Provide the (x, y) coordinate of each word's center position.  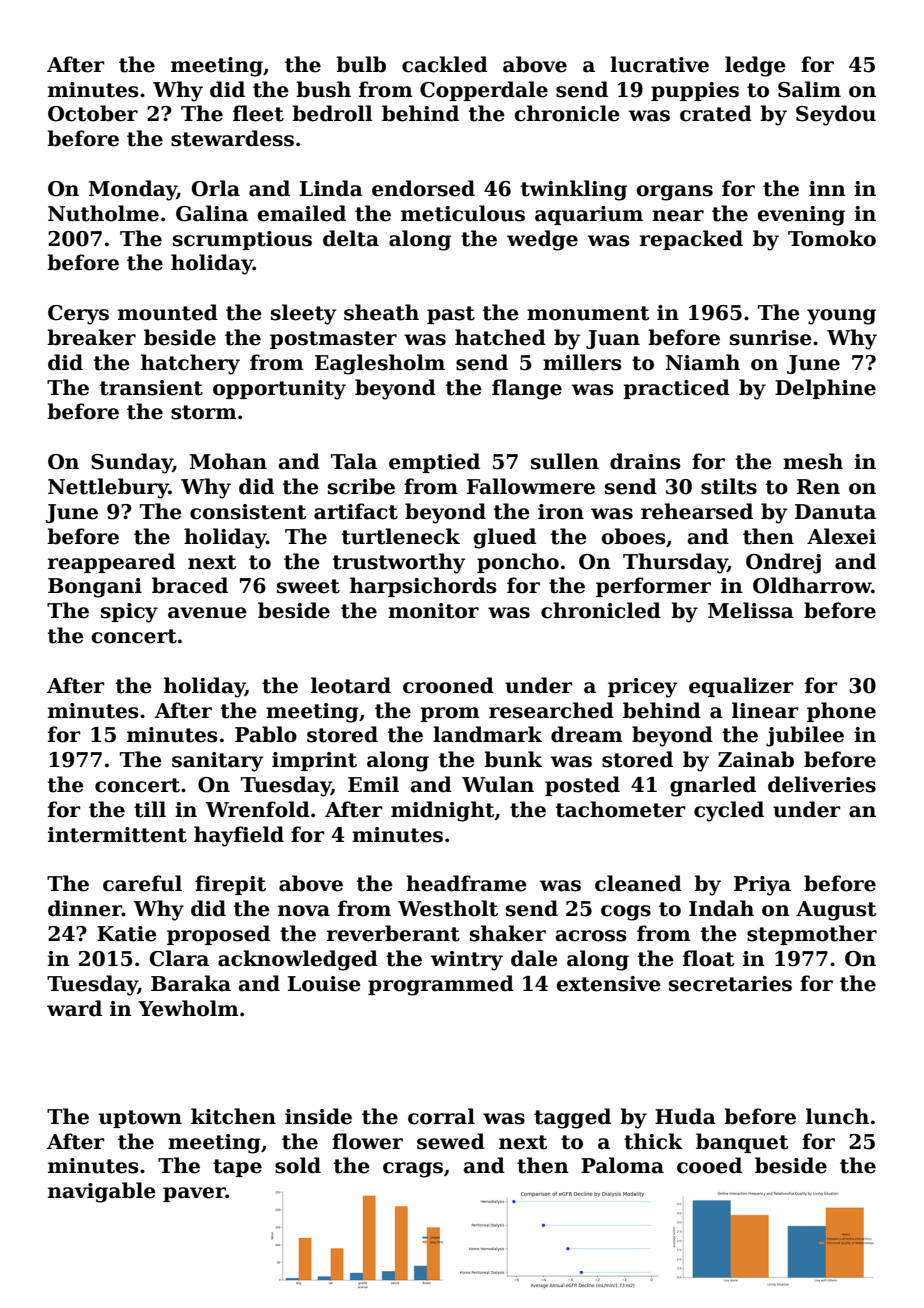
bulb (361, 64)
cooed (709, 1165)
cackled (445, 64)
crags (413, 1170)
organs (674, 193)
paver (194, 1194)
